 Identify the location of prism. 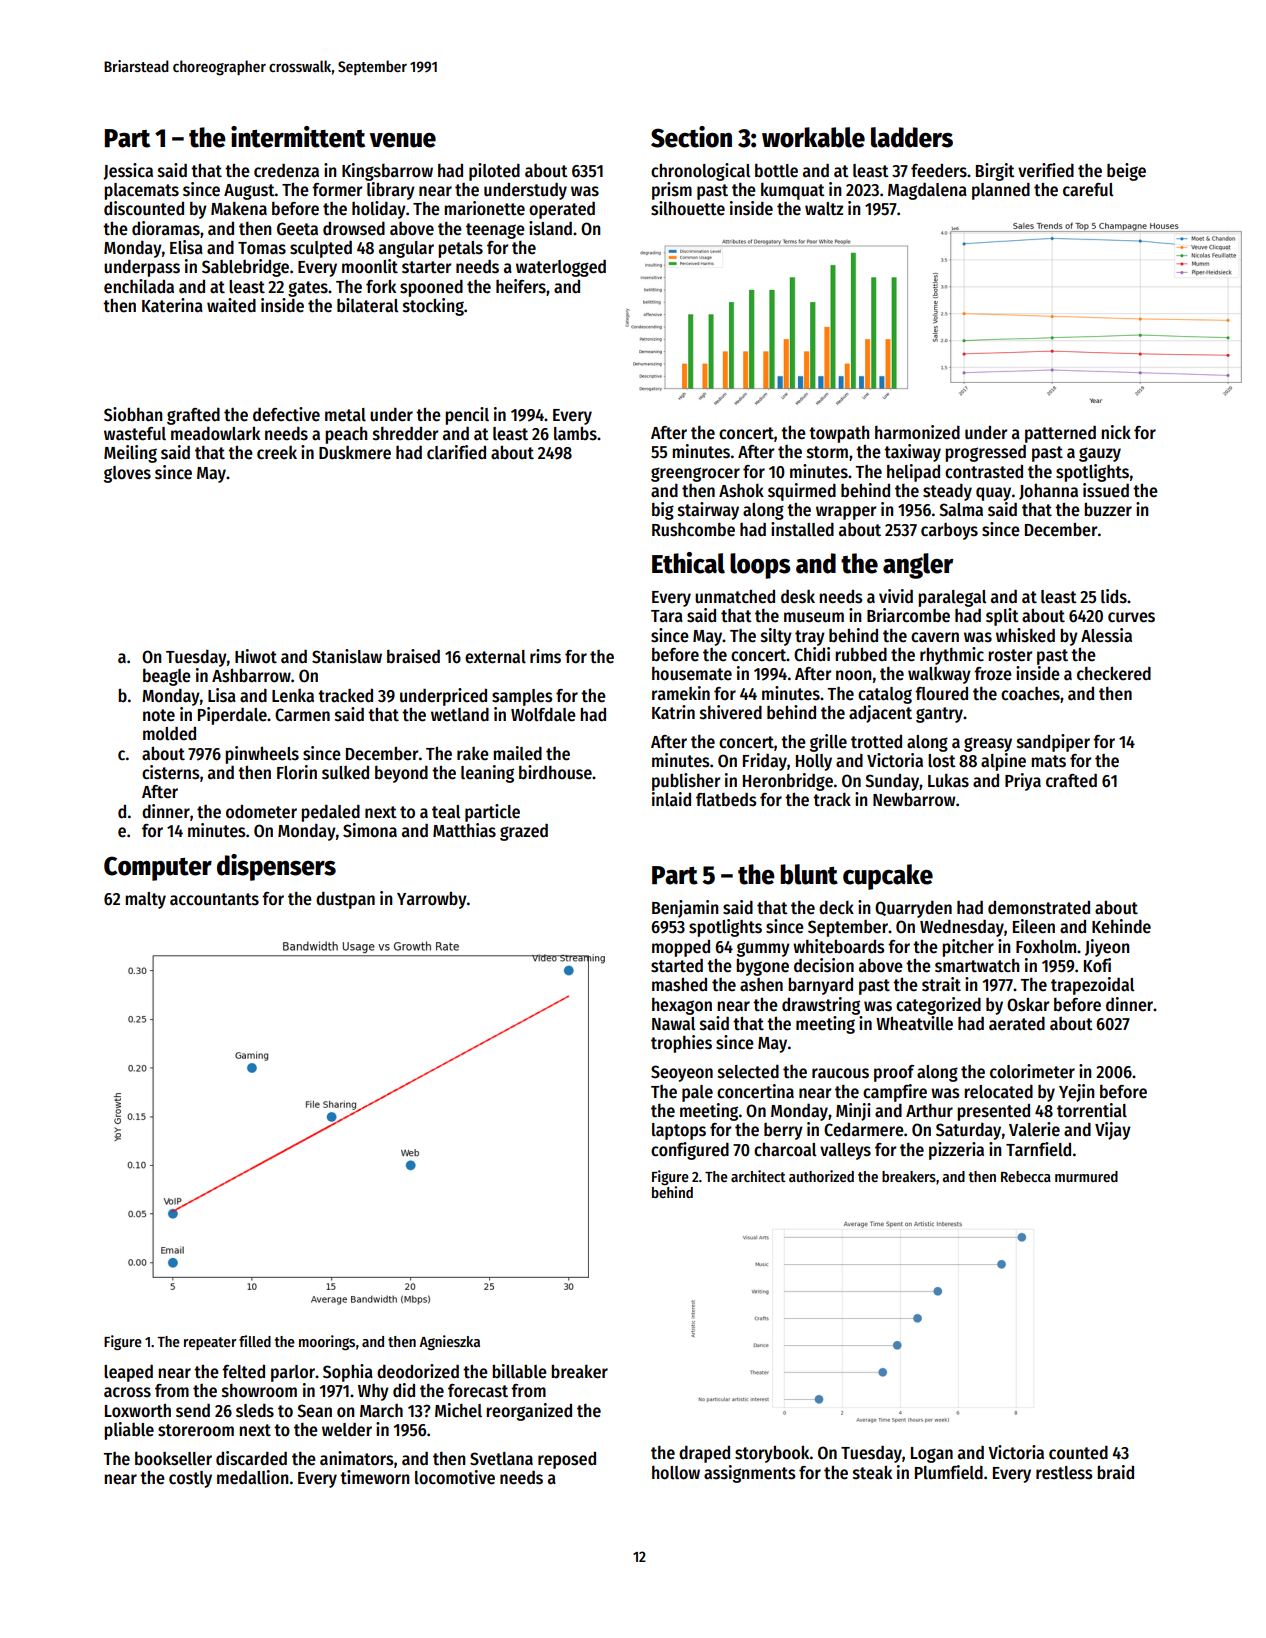
(672, 191).
